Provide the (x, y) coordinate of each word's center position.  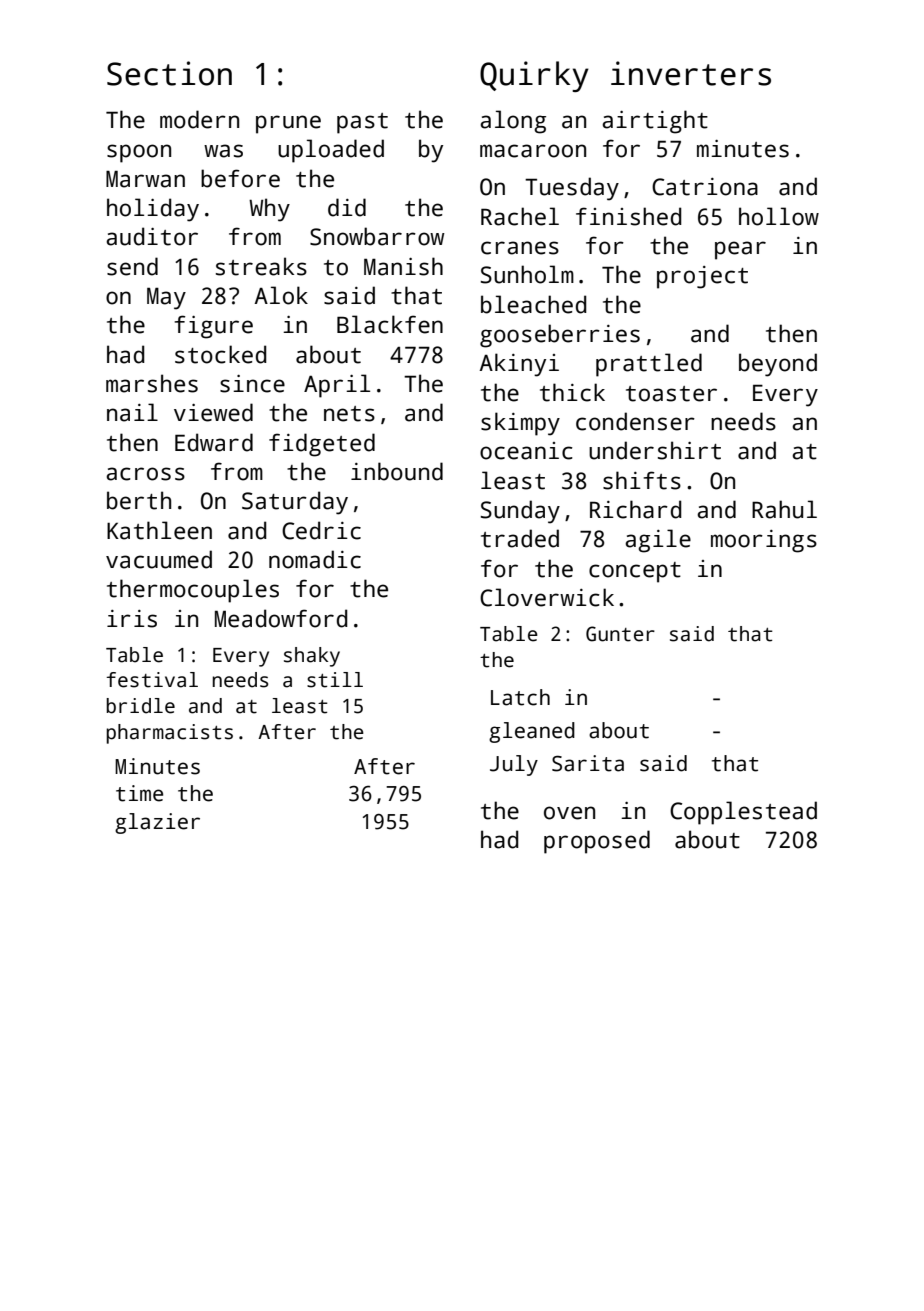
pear (740, 250)
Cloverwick (547, 597)
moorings (764, 541)
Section (169, 73)
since (252, 384)
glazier (157, 823)
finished (628, 216)
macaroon (533, 151)
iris (132, 619)
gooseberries (560, 336)
